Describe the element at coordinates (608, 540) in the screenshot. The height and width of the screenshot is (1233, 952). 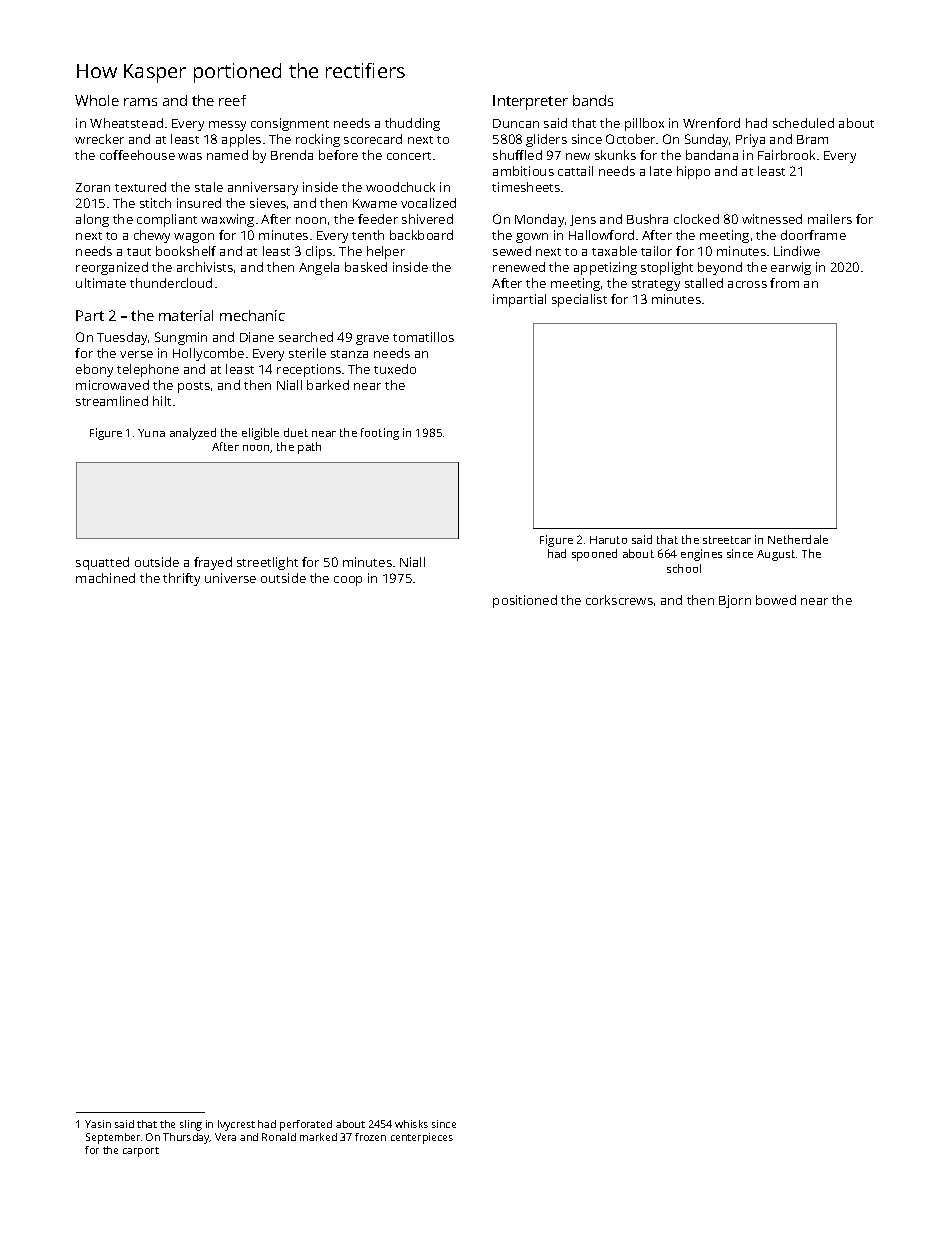
I see `Haruto` at that location.
